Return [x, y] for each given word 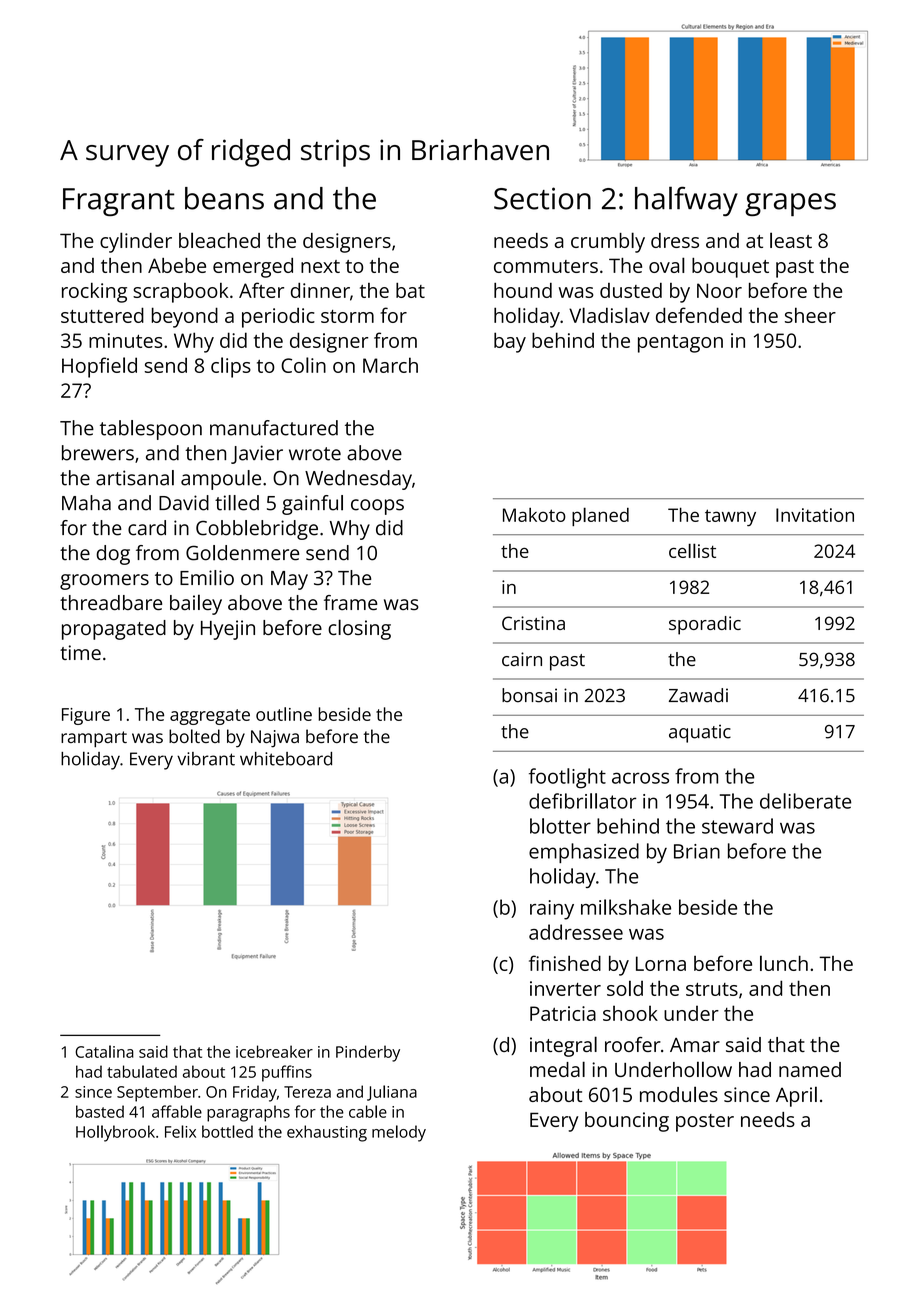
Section [542, 198]
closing [359, 629]
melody [399, 1133]
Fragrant [119, 202]
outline [284, 714]
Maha [86, 503]
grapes [790, 204]
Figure [86, 716]
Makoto [534, 515]
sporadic [705, 625]
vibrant [206, 759]
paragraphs [248, 1113]
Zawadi [698, 695]
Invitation [815, 515]
